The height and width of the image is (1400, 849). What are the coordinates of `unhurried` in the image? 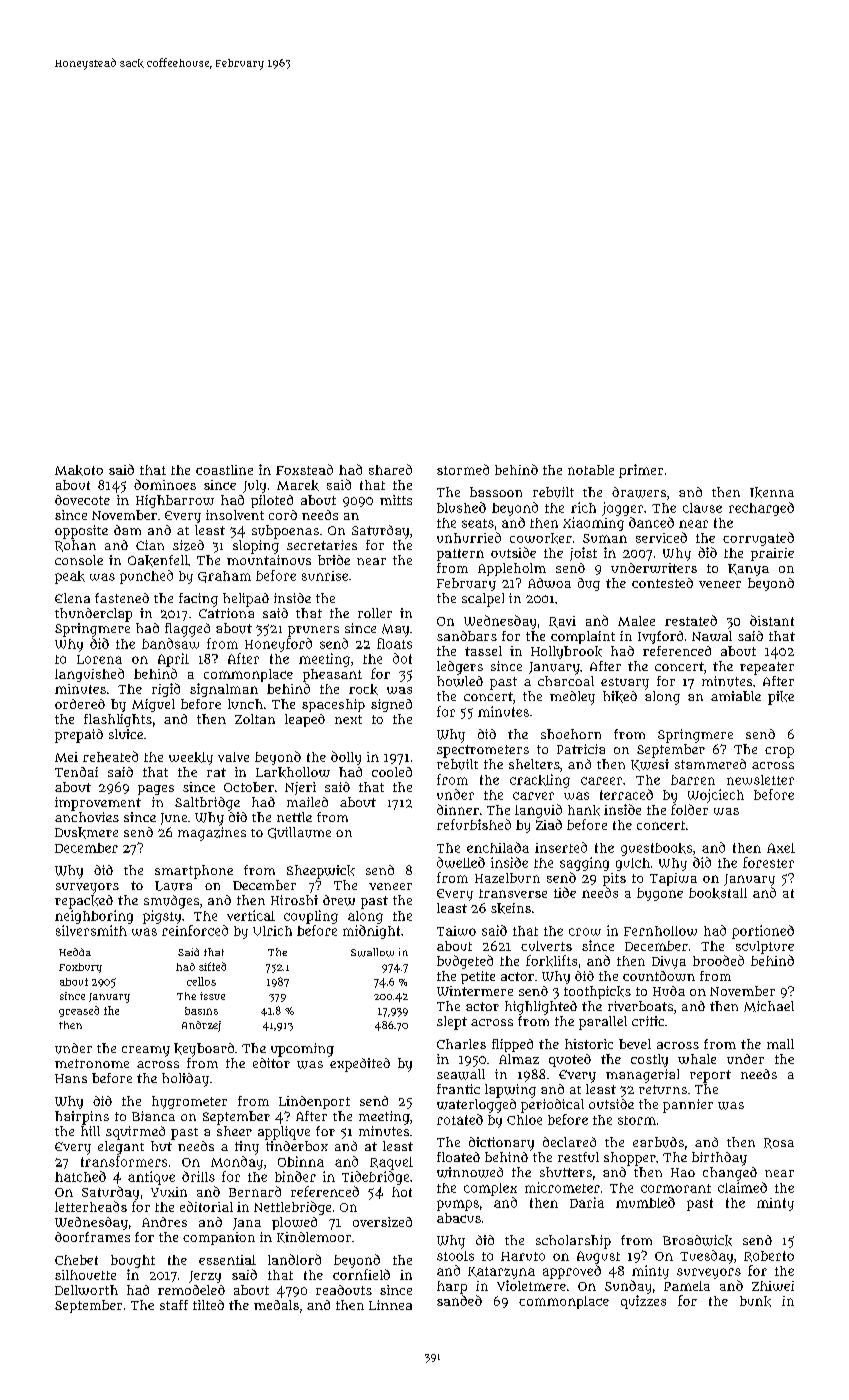 It's located at (469, 537).
